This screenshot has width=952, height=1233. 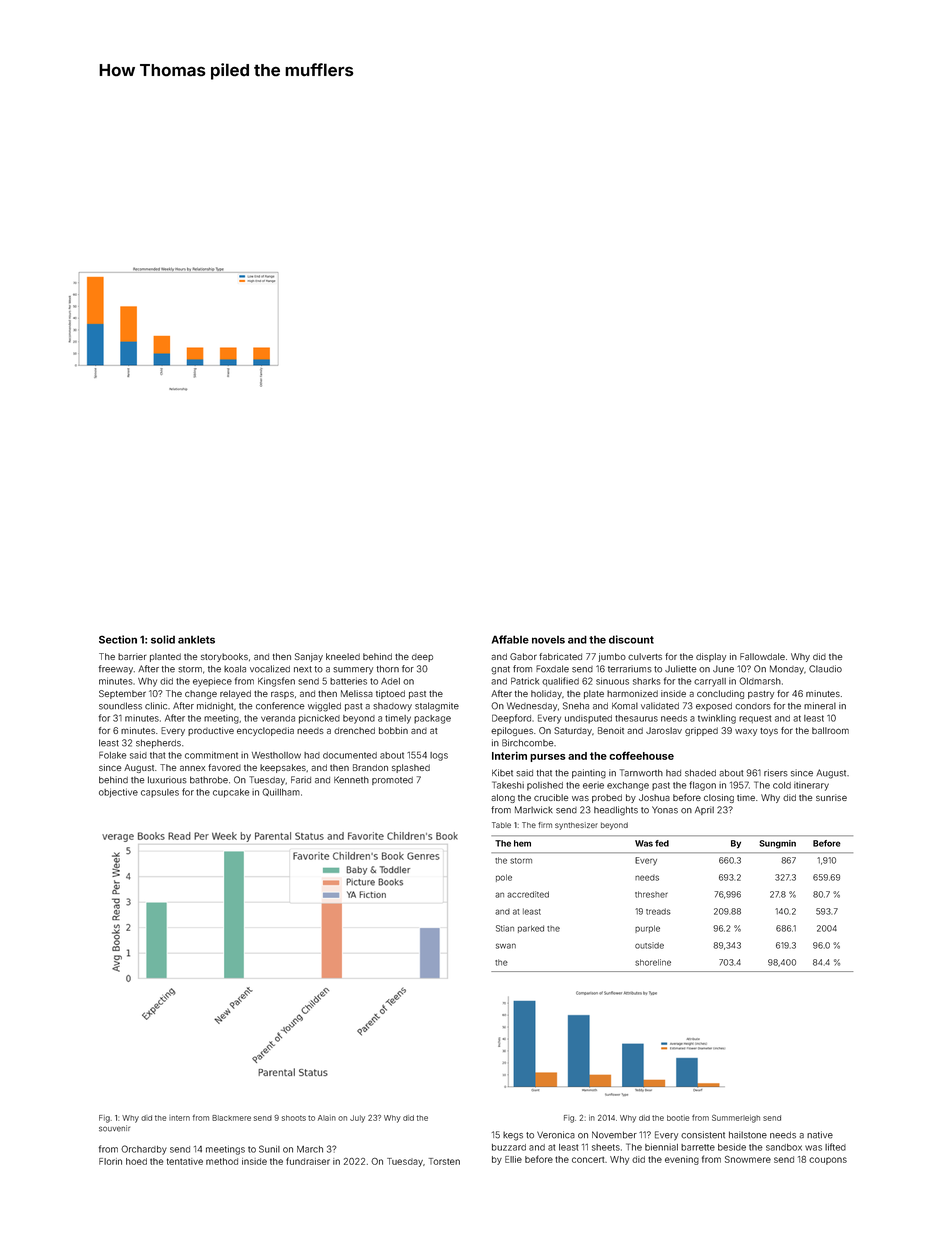 What do you see at coordinates (504, 878) in the screenshot?
I see `pole` at bounding box center [504, 878].
